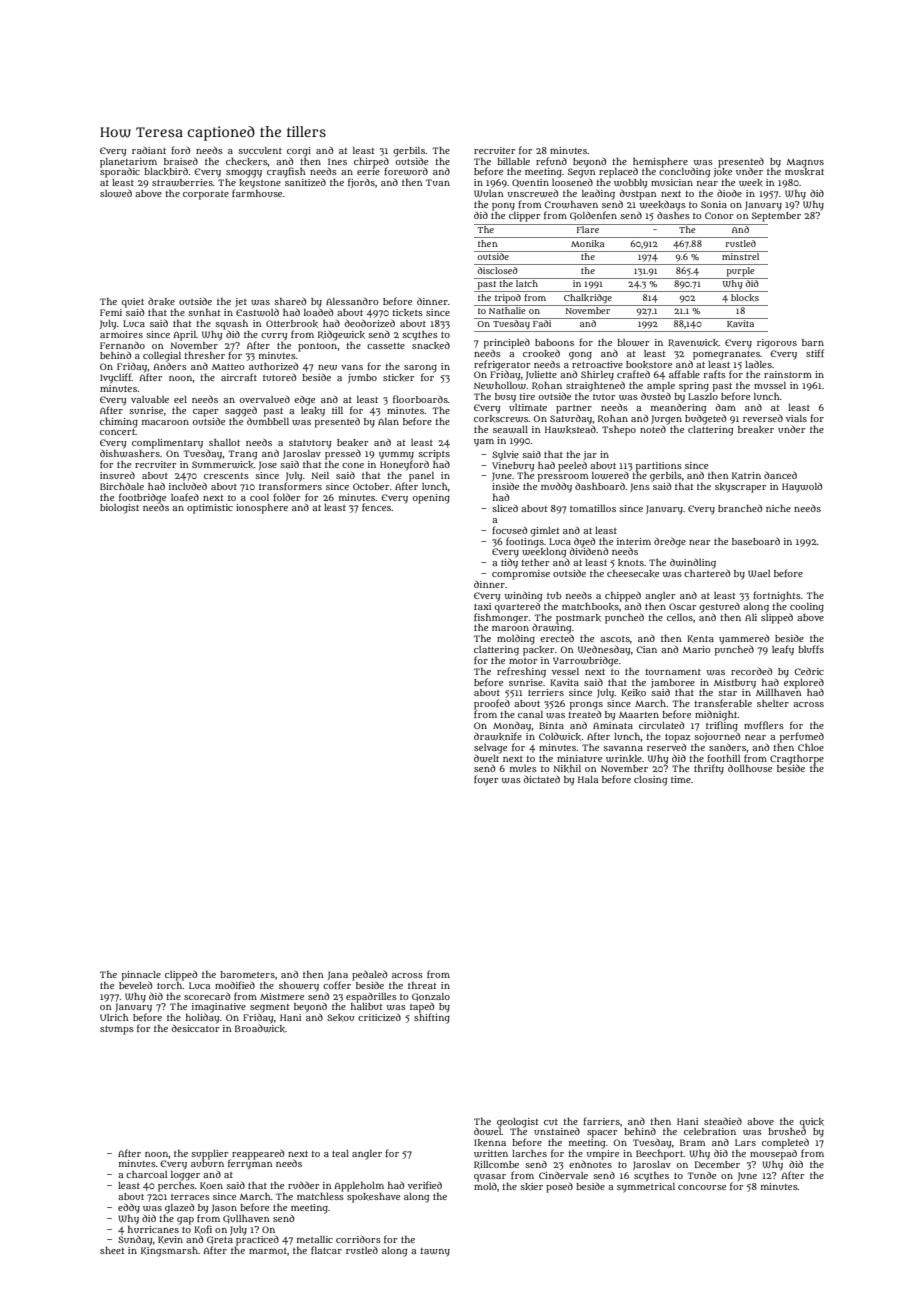 This screenshot has width=924, height=1308. What do you see at coordinates (509, 530) in the screenshot?
I see `focused` at bounding box center [509, 530].
